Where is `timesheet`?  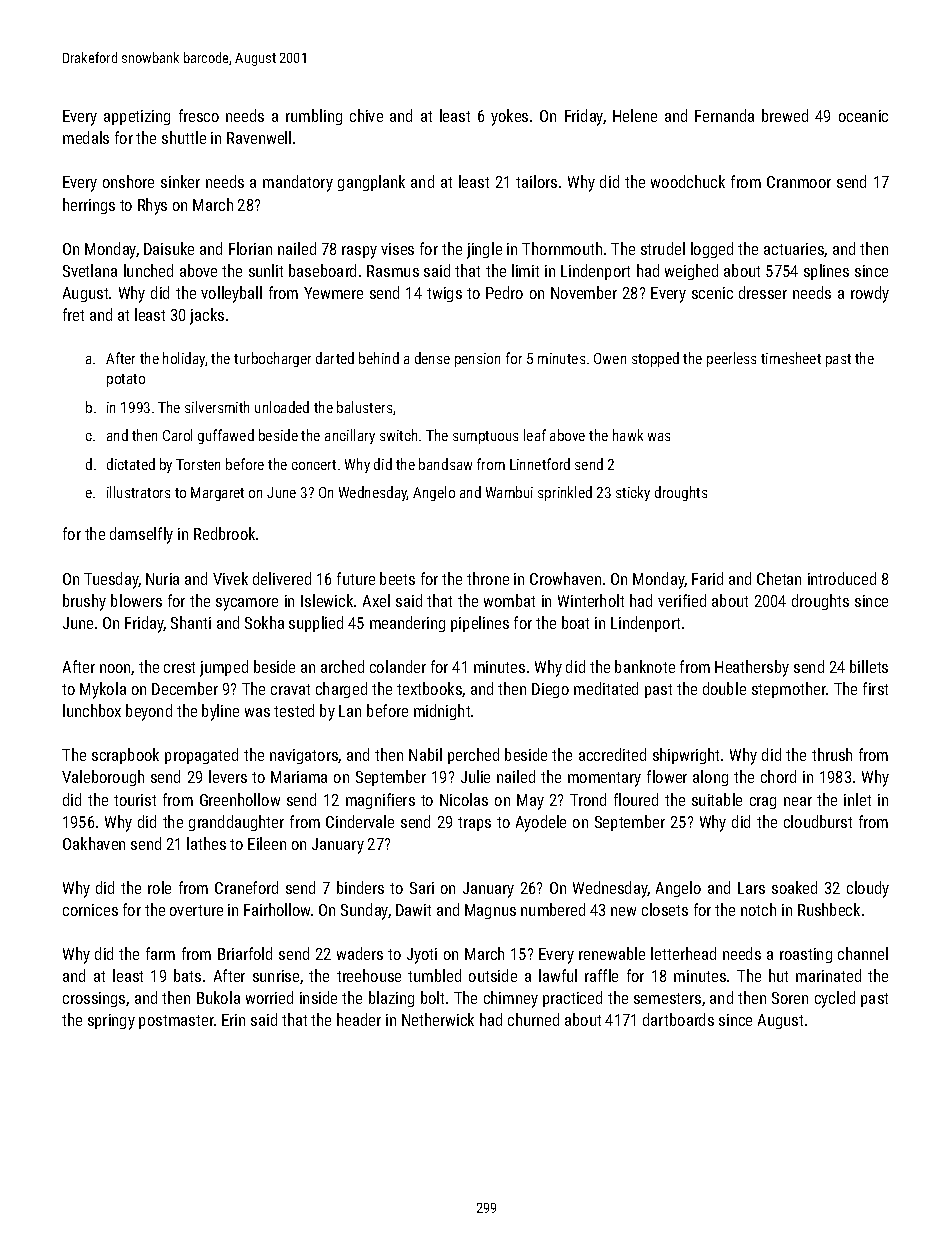
timesheet is located at coordinates (791, 358).
